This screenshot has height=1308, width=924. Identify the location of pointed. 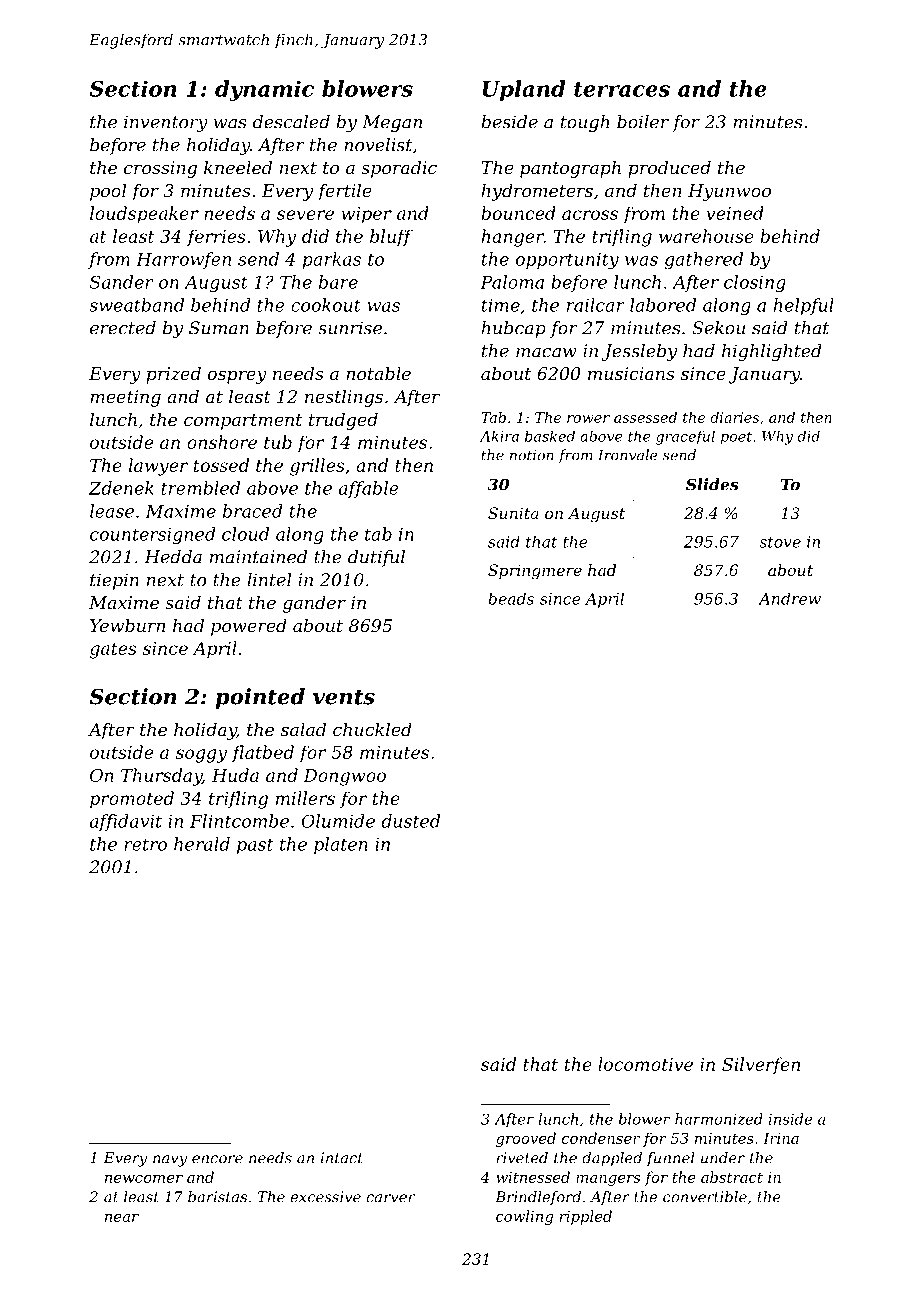
(260, 698).
